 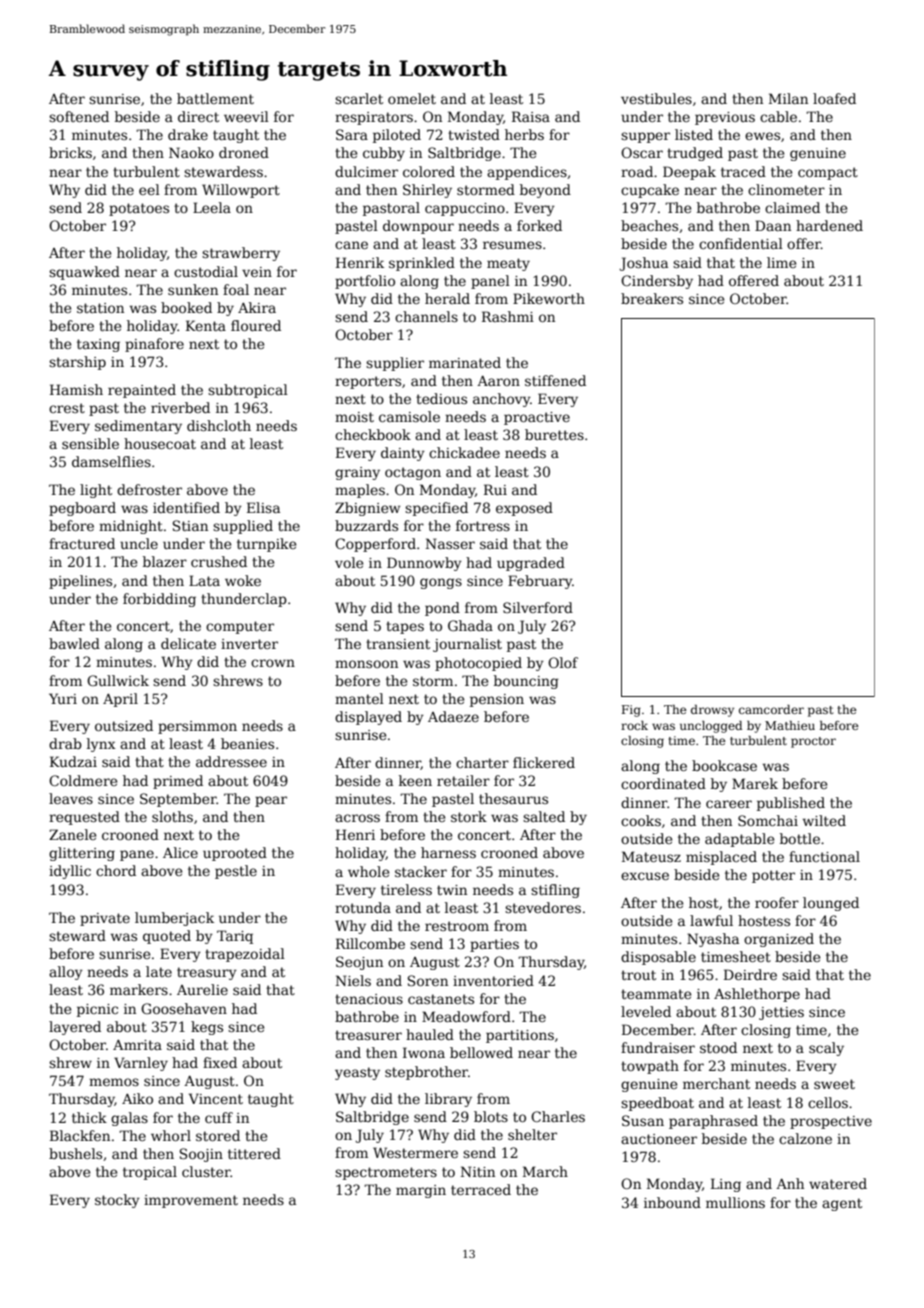 I want to click on listed, so click(x=694, y=134).
